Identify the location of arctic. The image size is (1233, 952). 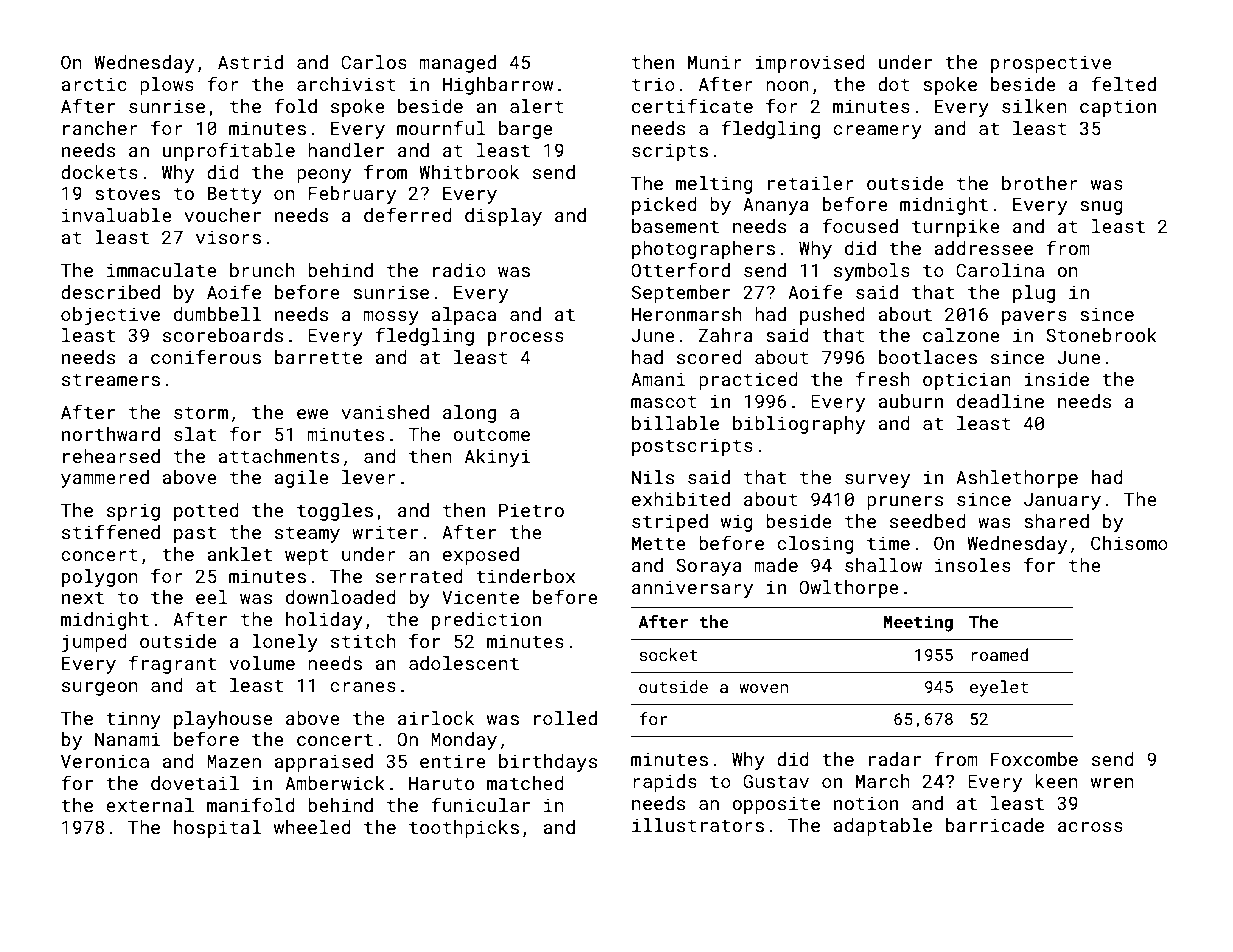
(94, 84).
